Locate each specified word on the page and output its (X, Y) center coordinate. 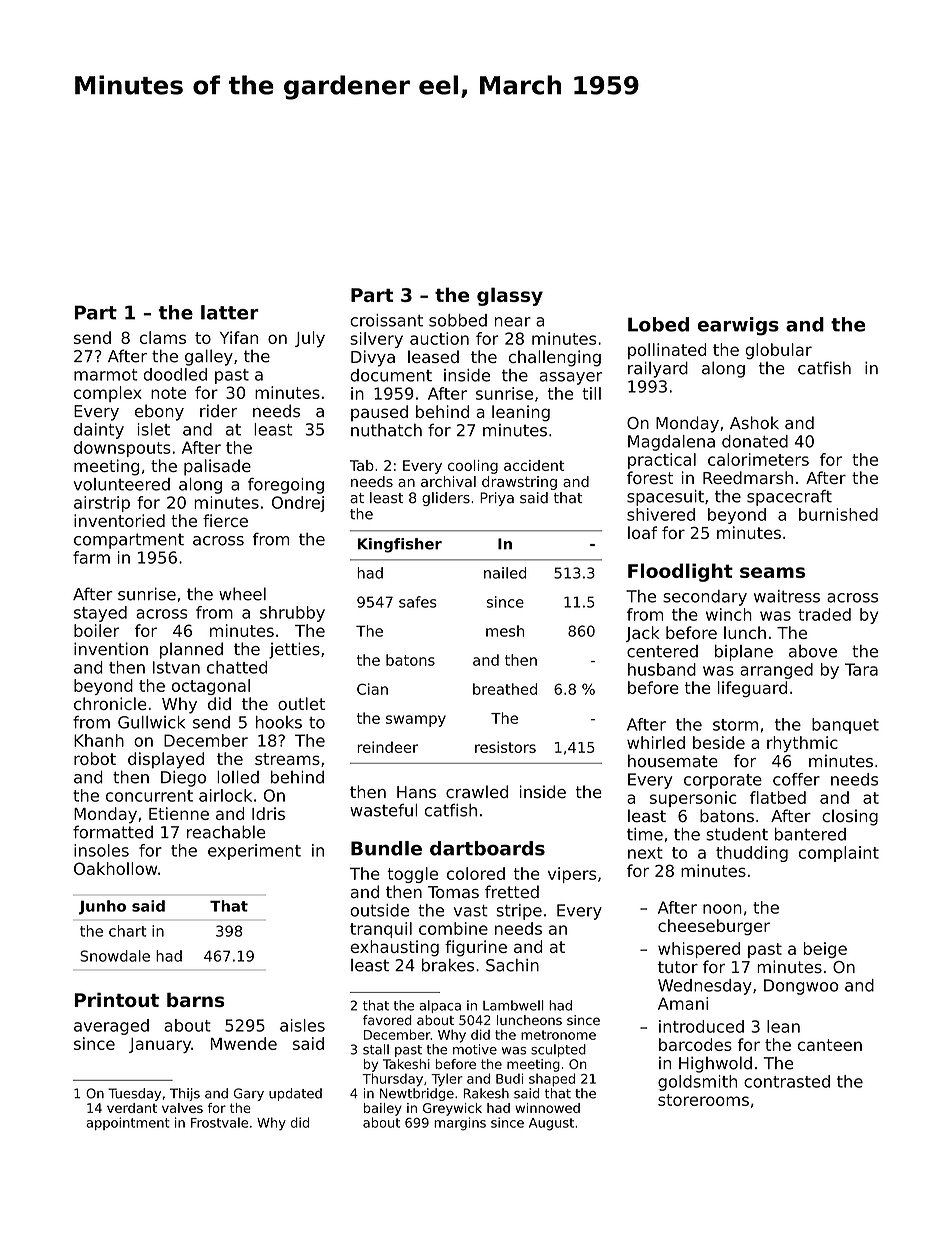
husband (662, 669)
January (160, 1045)
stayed (100, 614)
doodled (175, 374)
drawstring (519, 483)
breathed (505, 689)
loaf (642, 532)
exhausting (394, 948)
